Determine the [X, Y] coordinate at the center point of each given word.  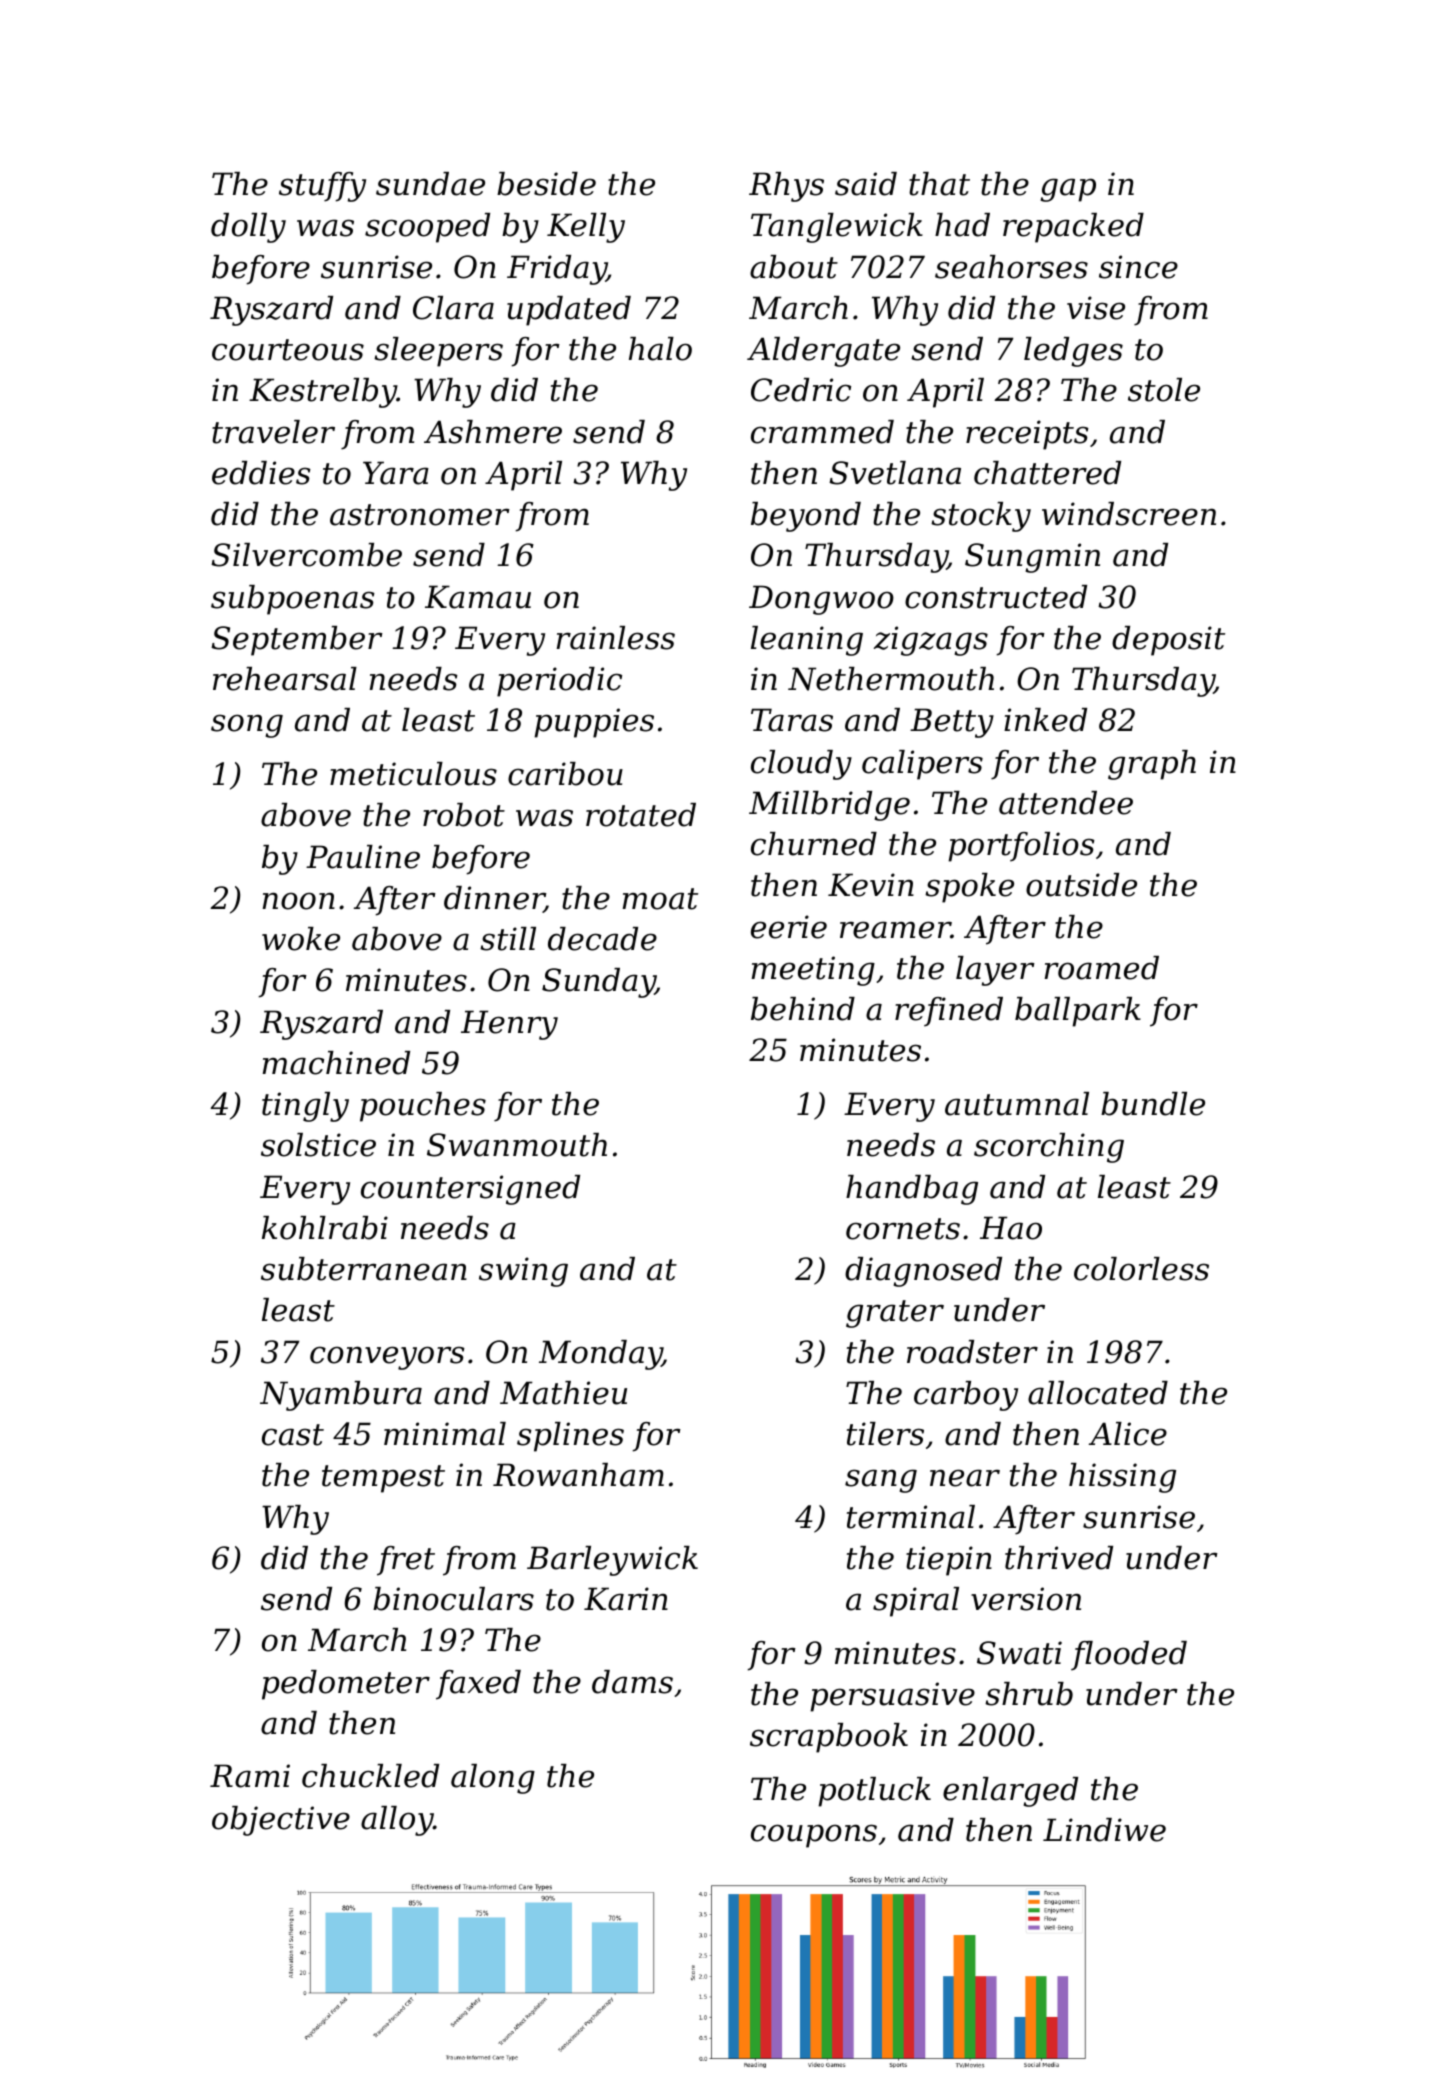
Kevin [871, 885]
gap [1068, 190]
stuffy [322, 187]
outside [1081, 885]
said [866, 184]
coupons [814, 1836]
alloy [397, 1821]
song [247, 726]
